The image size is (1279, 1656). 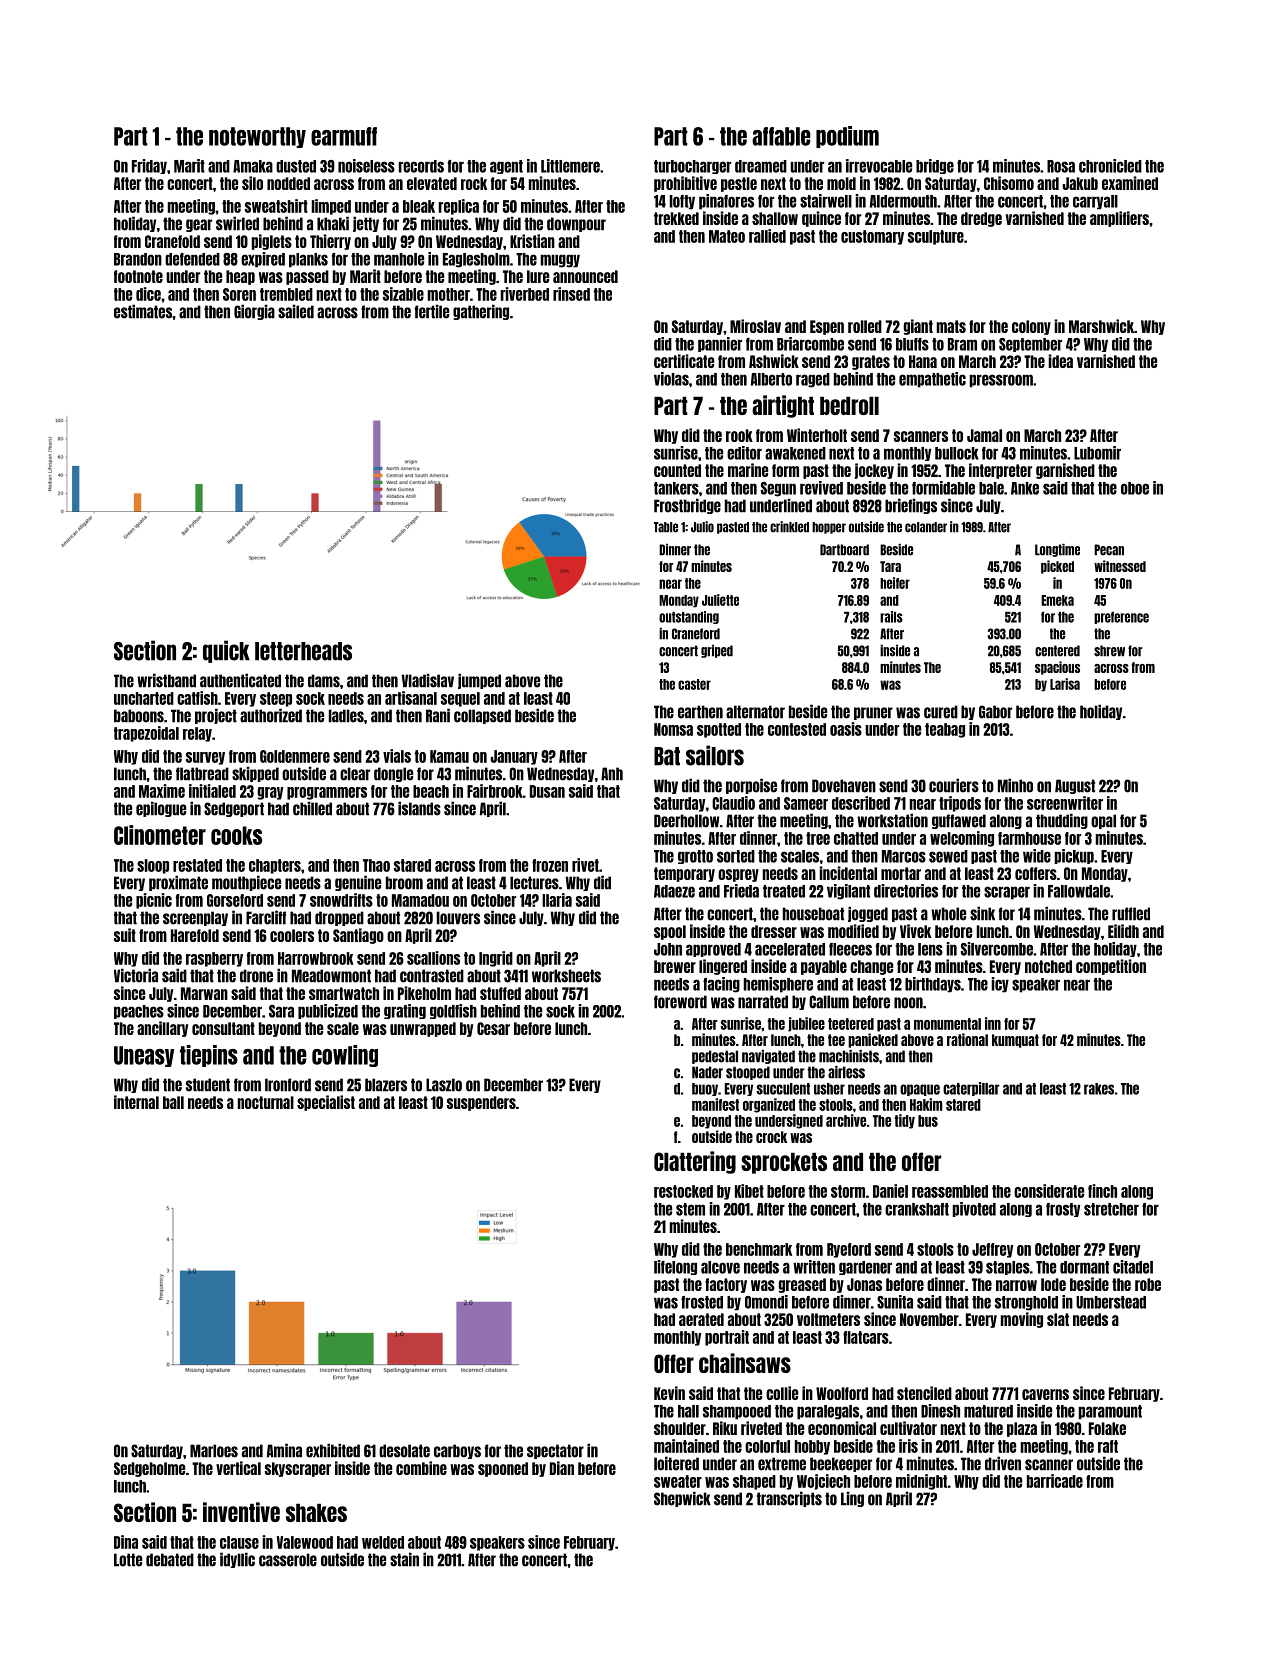 What do you see at coordinates (170, 1560) in the screenshot?
I see `debated` at bounding box center [170, 1560].
